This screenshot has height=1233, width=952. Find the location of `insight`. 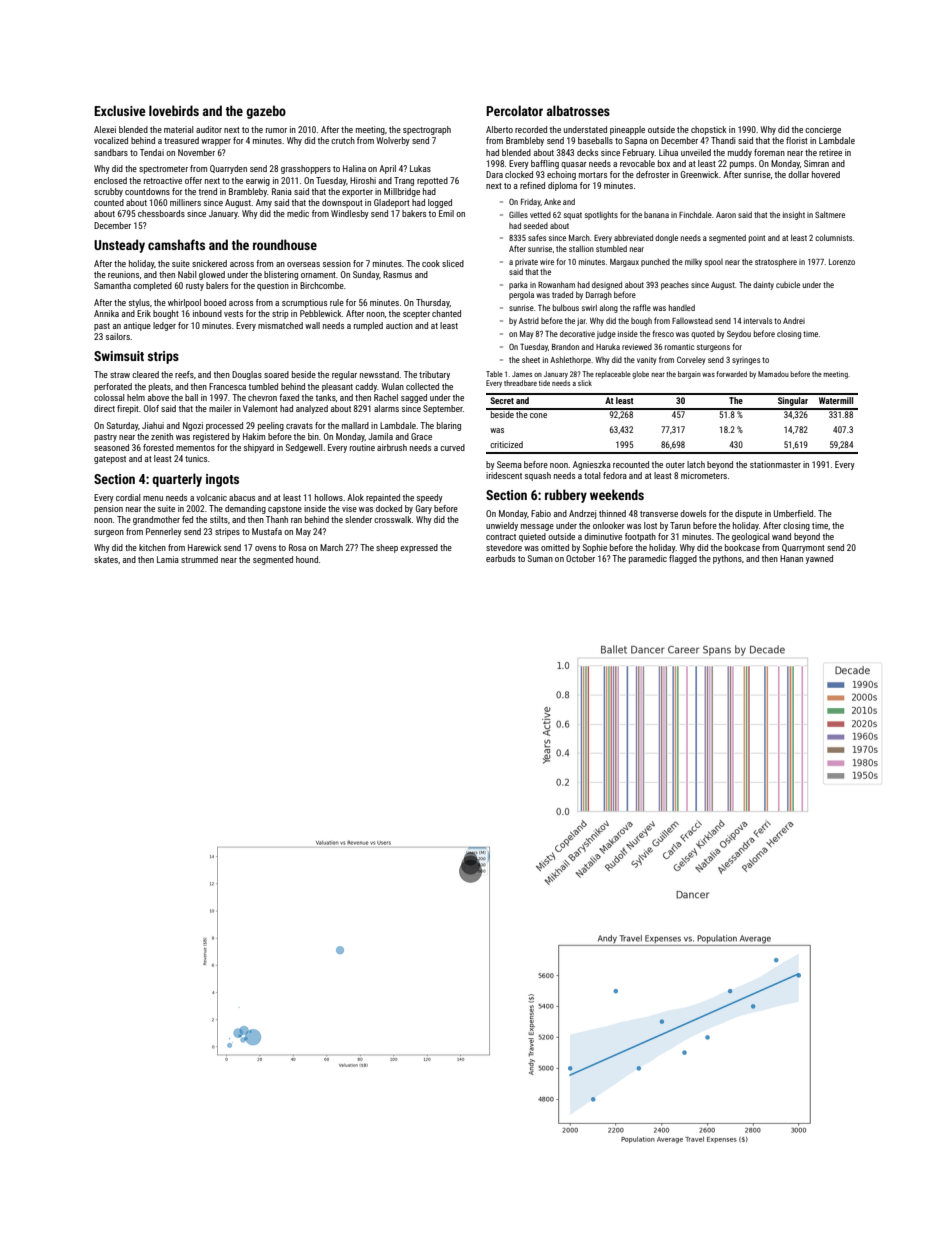

insight is located at coordinates (794, 215).
